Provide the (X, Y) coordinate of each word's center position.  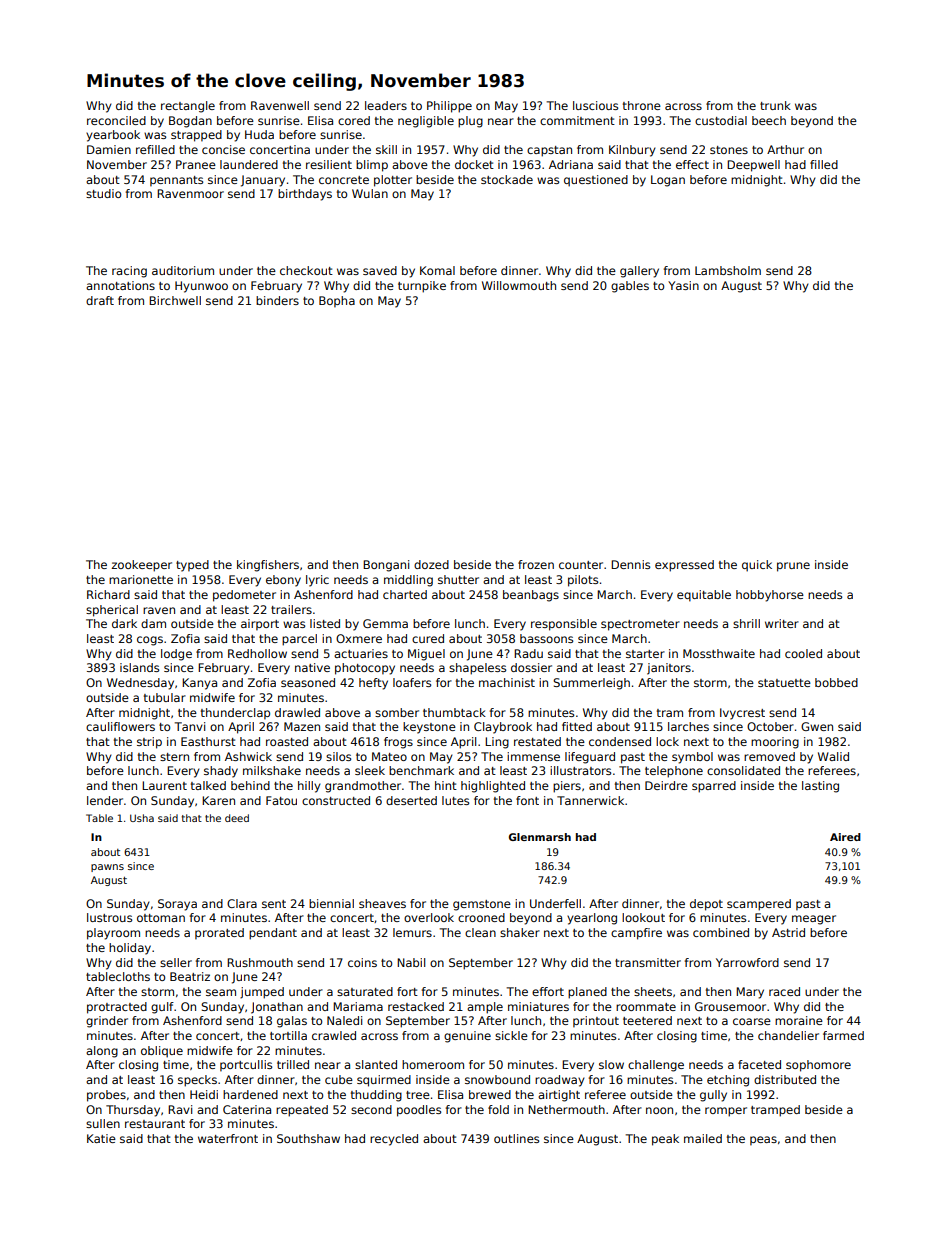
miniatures (538, 1006)
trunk (775, 105)
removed (769, 756)
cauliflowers (120, 726)
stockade (507, 179)
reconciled (116, 120)
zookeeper (141, 566)
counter (581, 565)
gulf (162, 1008)
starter (645, 654)
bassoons (546, 638)
